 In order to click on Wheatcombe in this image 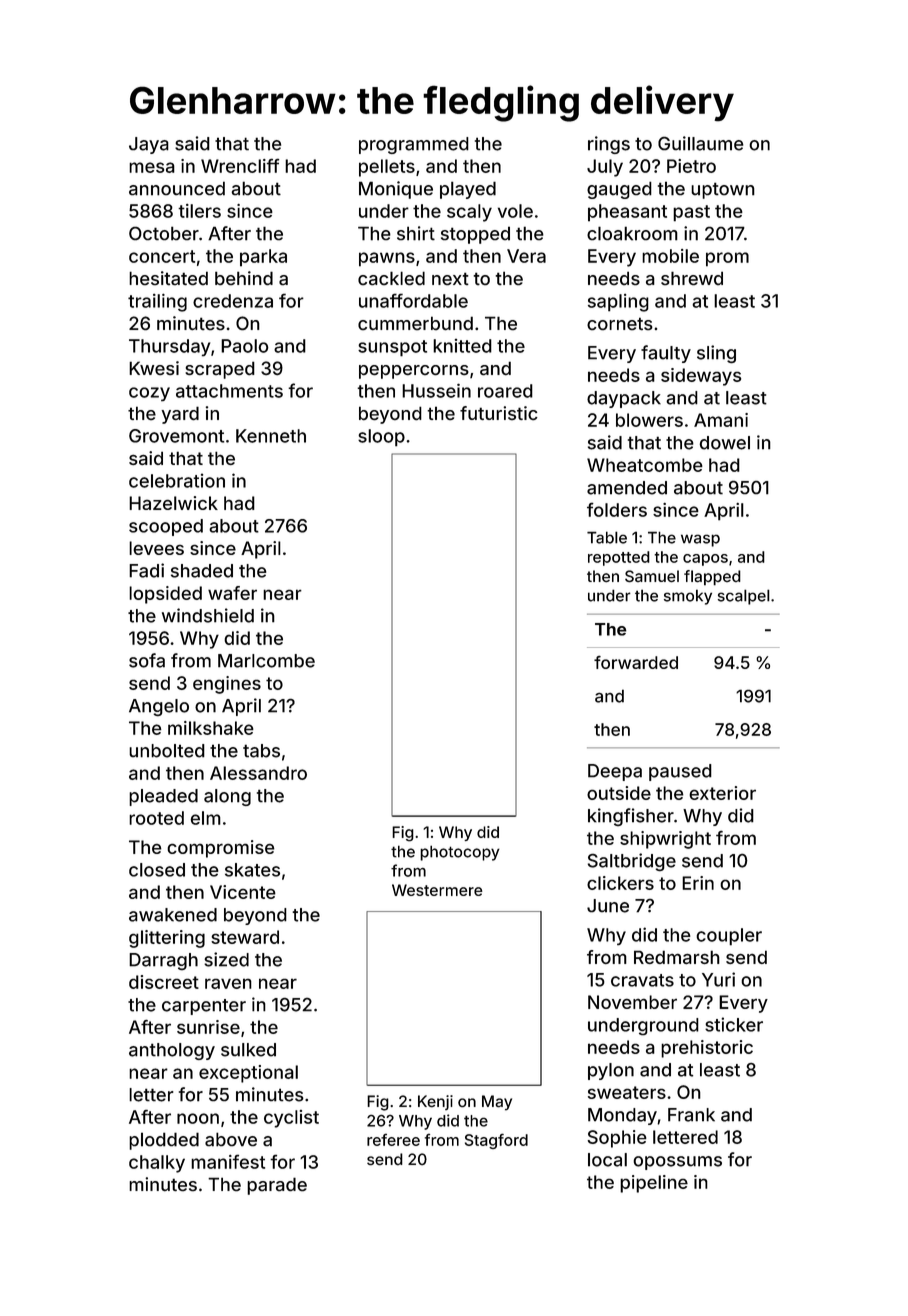, I will do `click(645, 465)`.
